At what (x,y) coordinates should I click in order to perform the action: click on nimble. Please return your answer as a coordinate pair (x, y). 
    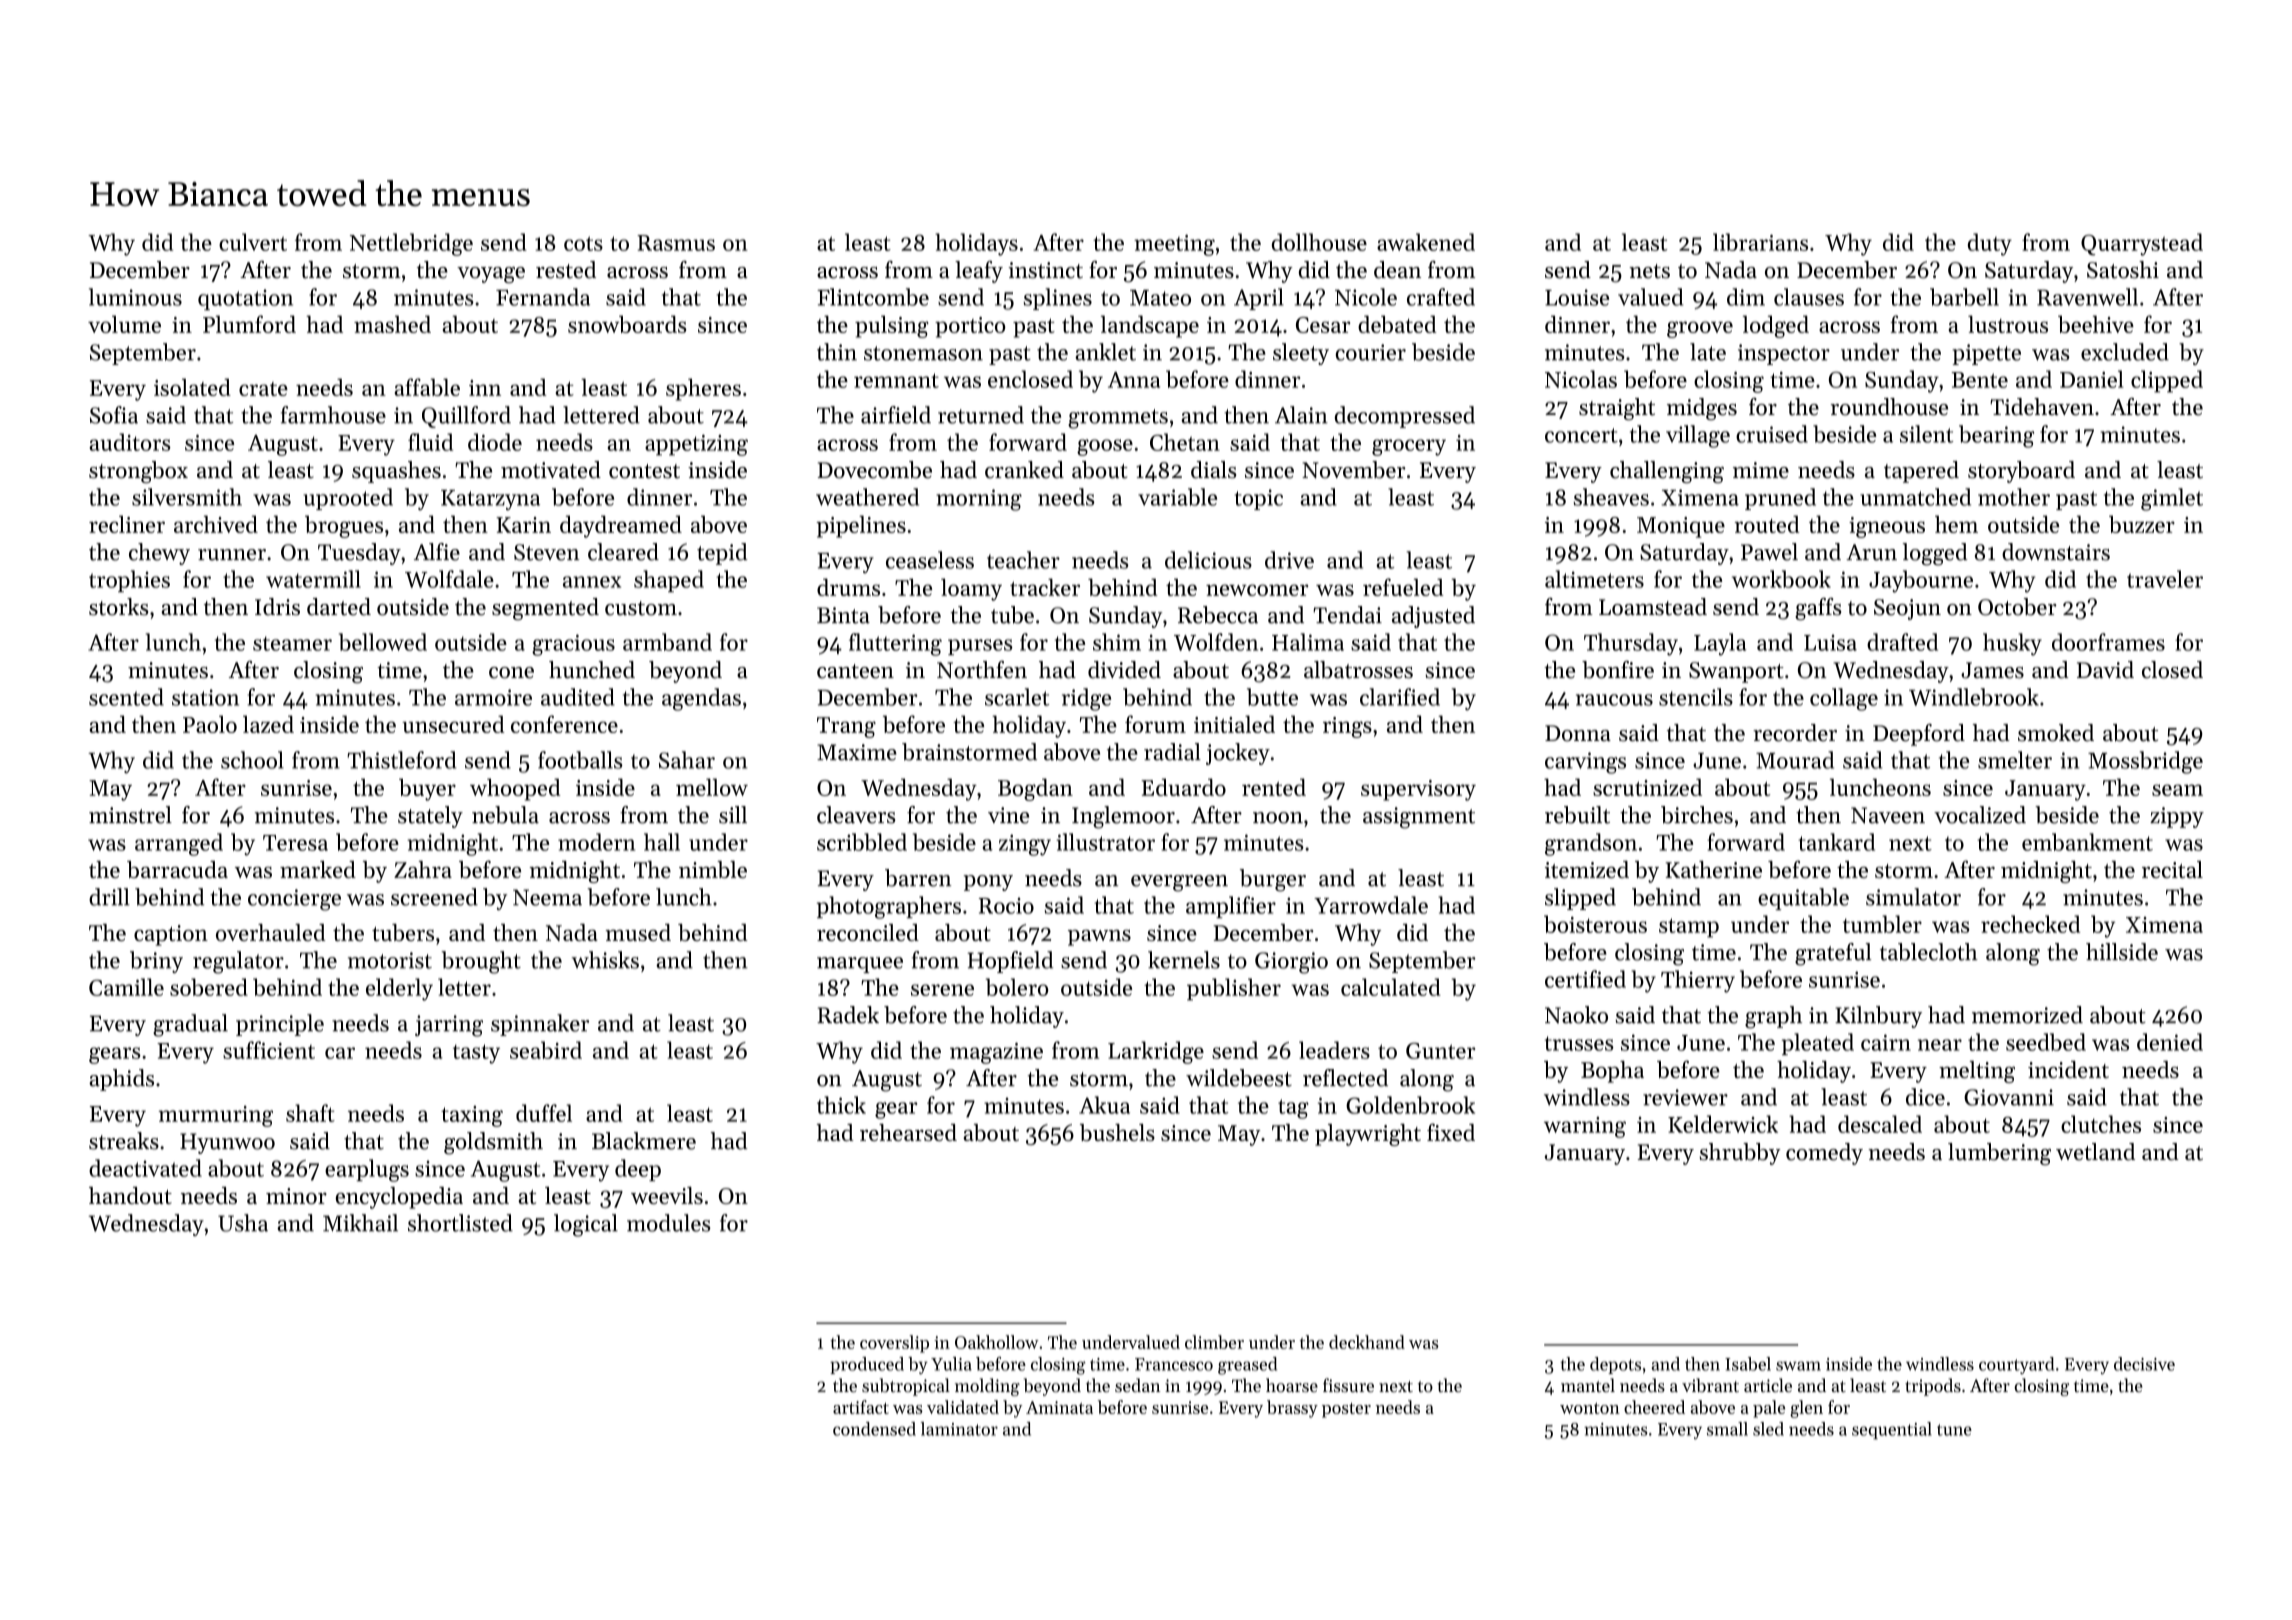
    Looking at the image, I should click on (713, 869).
